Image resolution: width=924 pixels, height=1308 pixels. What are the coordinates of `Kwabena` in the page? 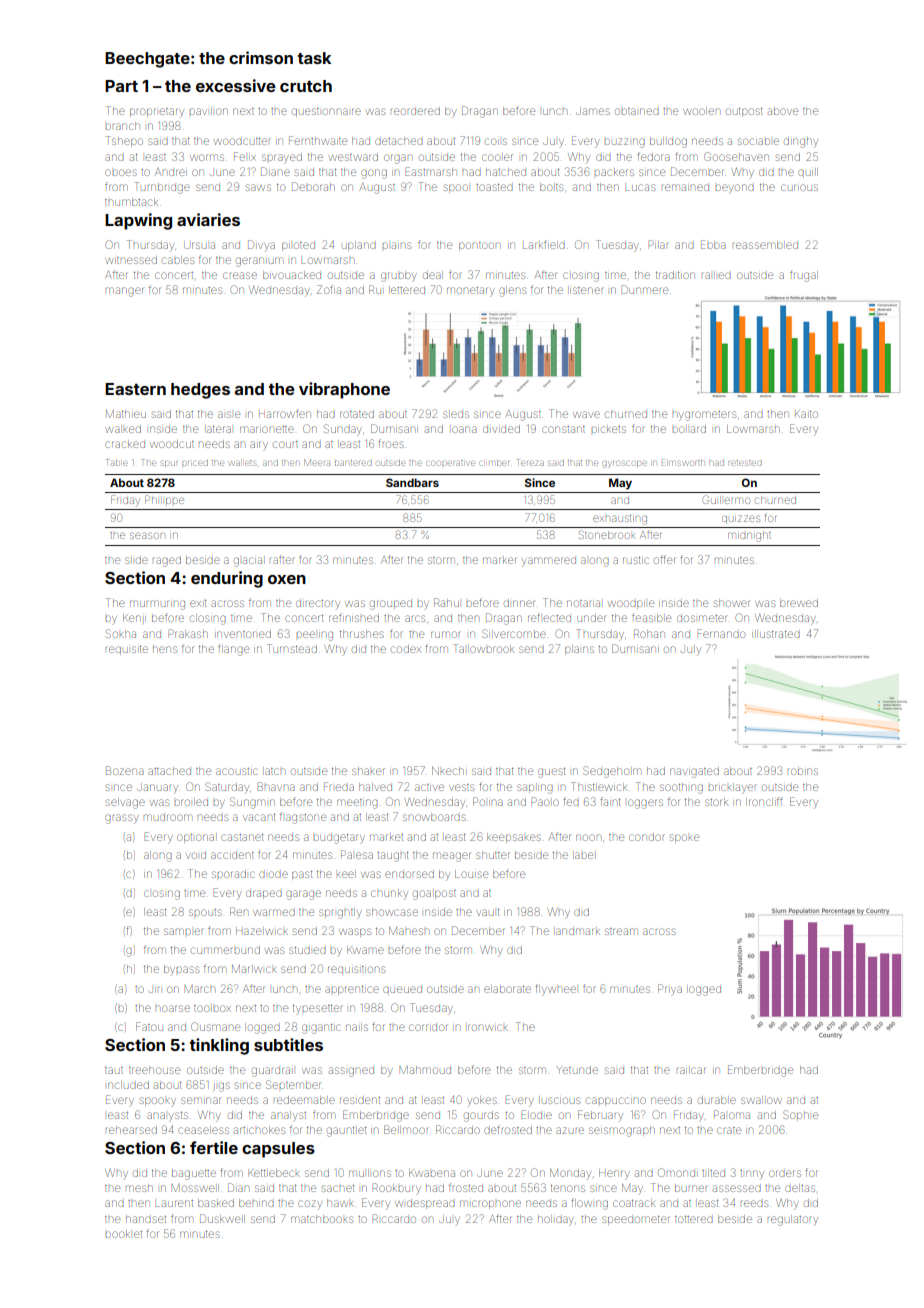 It's located at (432, 1173).
